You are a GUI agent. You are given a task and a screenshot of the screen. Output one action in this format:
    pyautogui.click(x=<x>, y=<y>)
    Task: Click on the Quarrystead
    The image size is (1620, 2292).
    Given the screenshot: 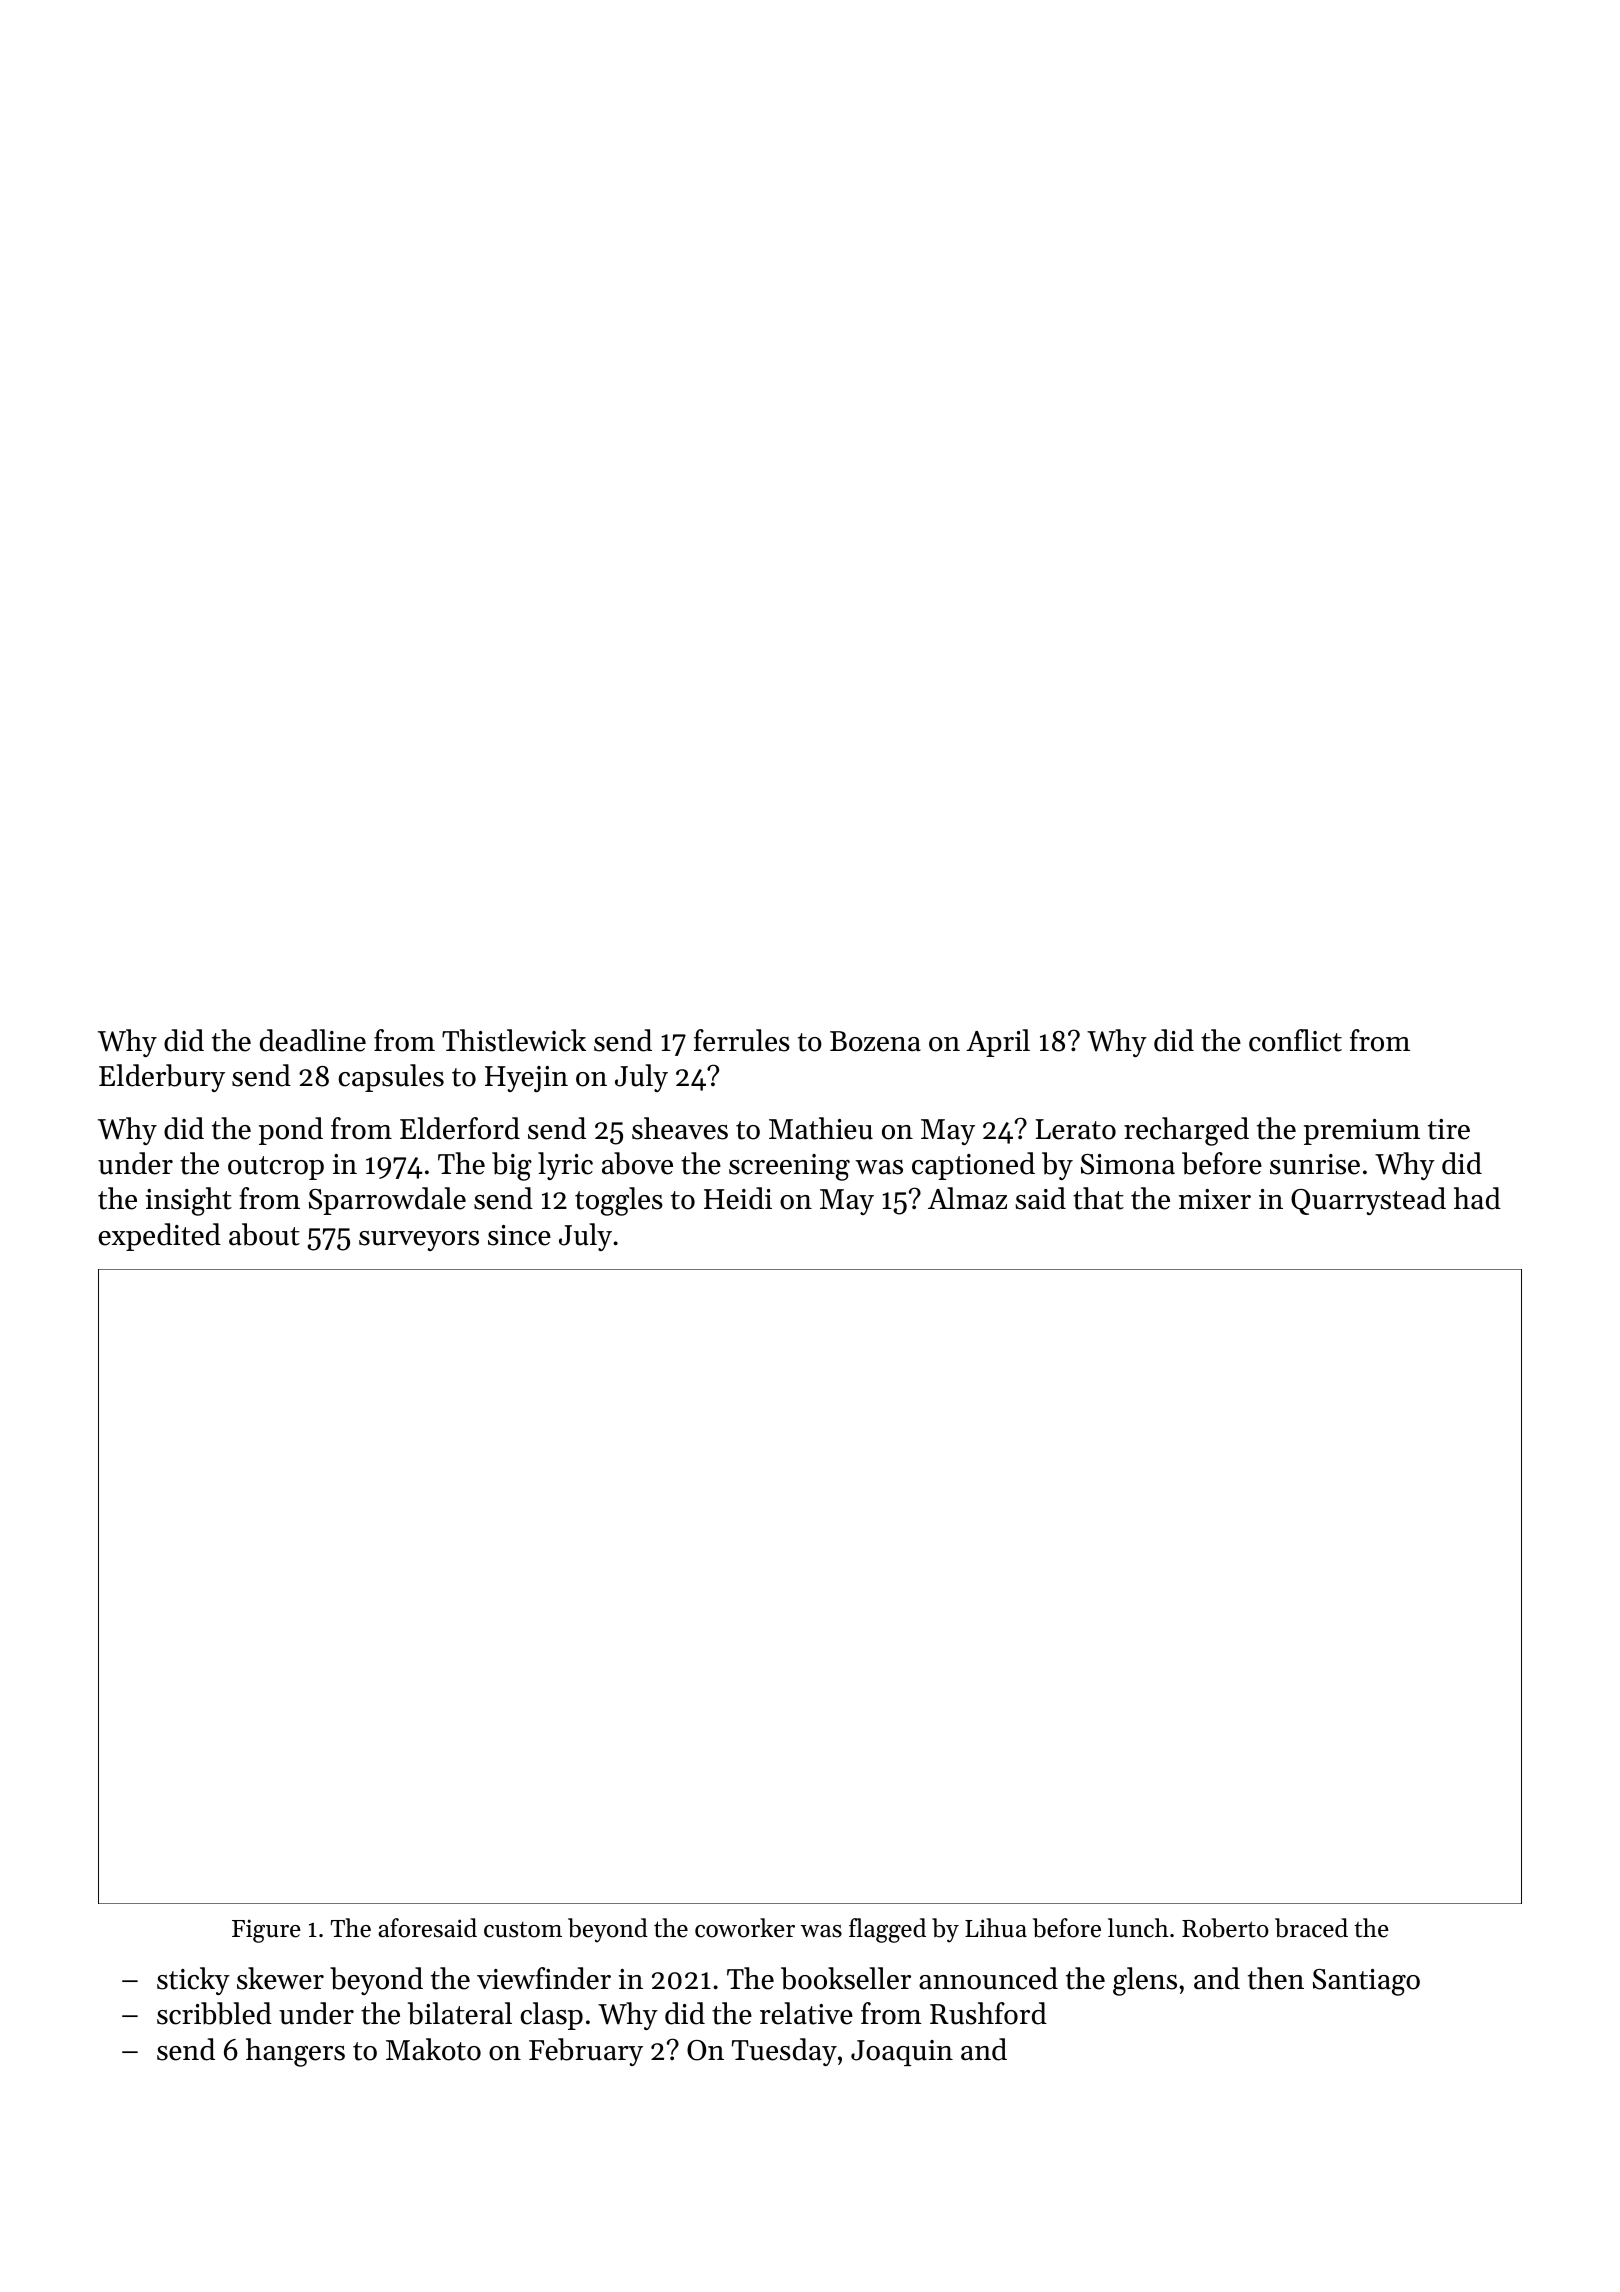 What is the action you would take?
    pyautogui.click(x=1368, y=1201)
